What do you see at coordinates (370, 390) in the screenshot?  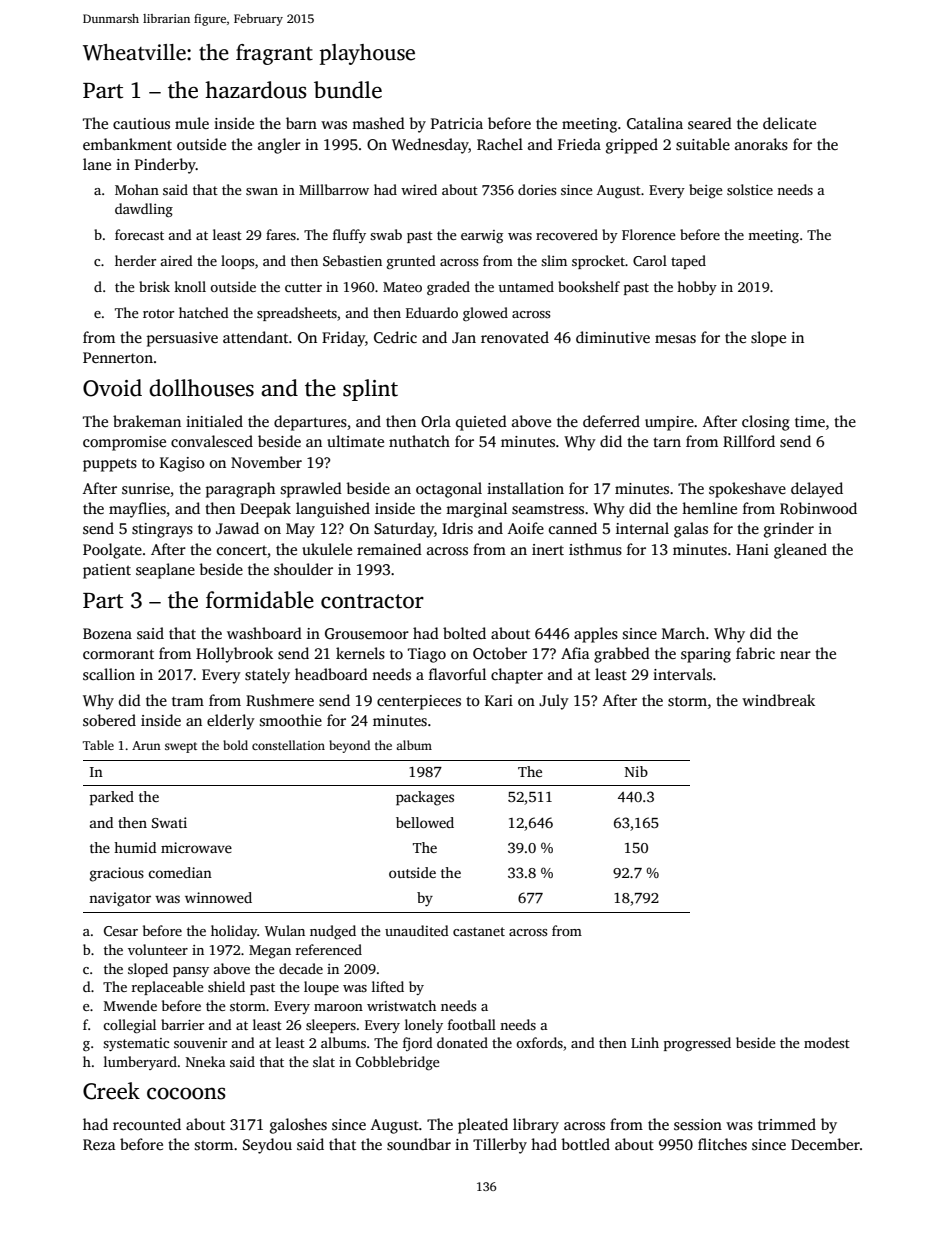 I see `splint` at bounding box center [370, 390].
